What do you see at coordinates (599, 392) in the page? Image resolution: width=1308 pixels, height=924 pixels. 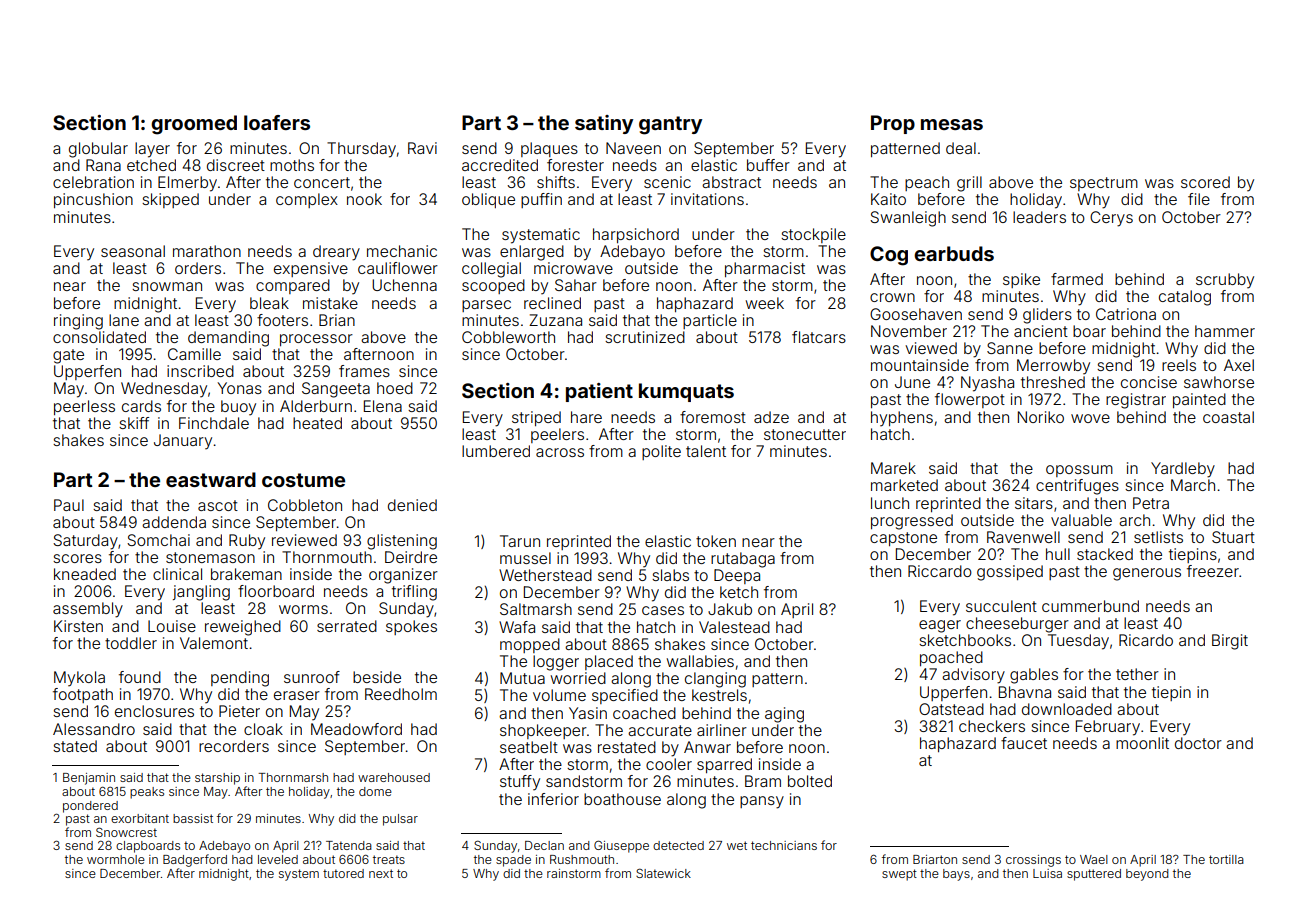 I see `patient` at bounding box center [599, 392].
